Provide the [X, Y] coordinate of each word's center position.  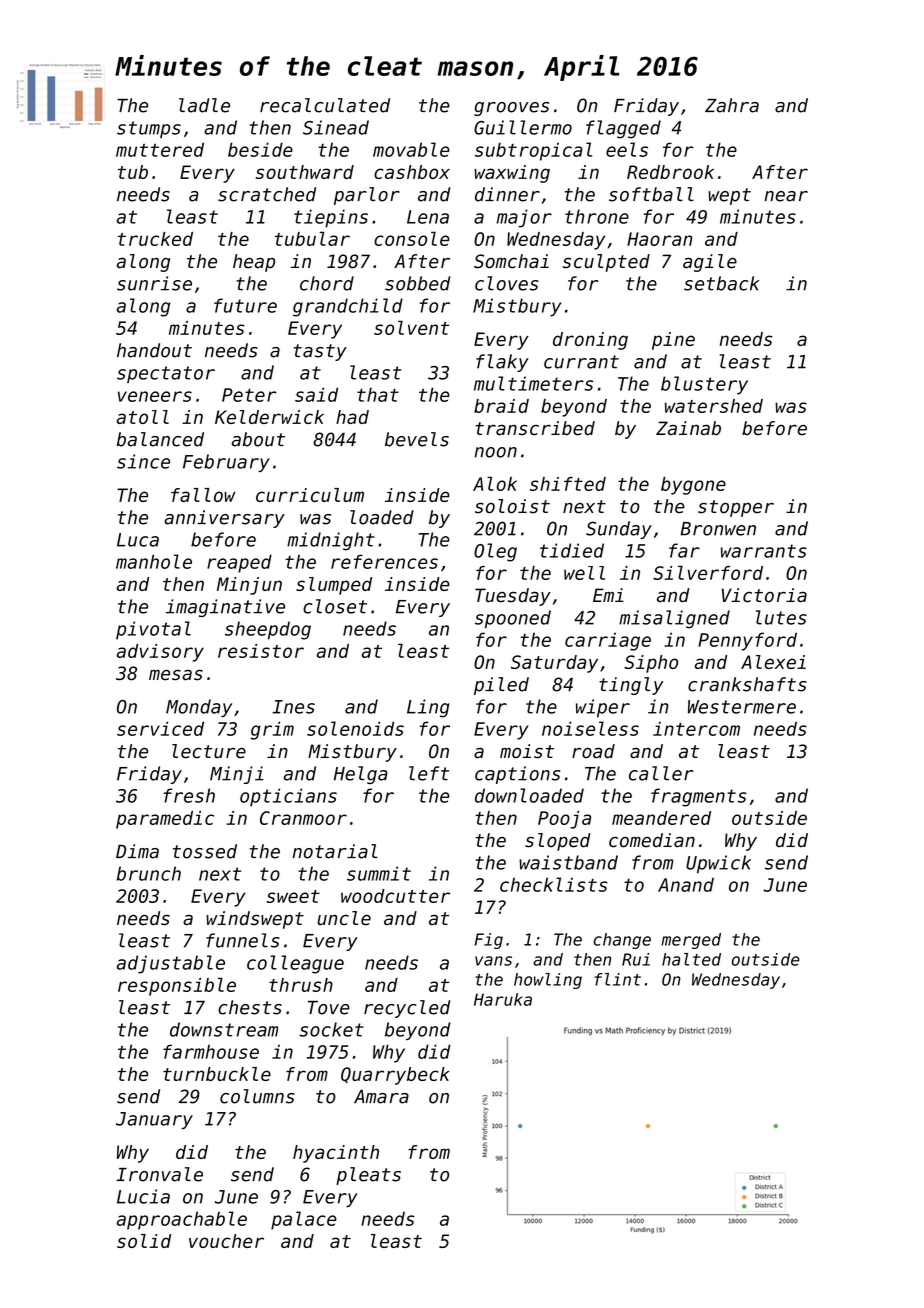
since [143, 461]
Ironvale [159, 1174]
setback [721, 283]
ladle [204, 105]
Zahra [732, 105]
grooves [511, 109]
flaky [502, 363]
